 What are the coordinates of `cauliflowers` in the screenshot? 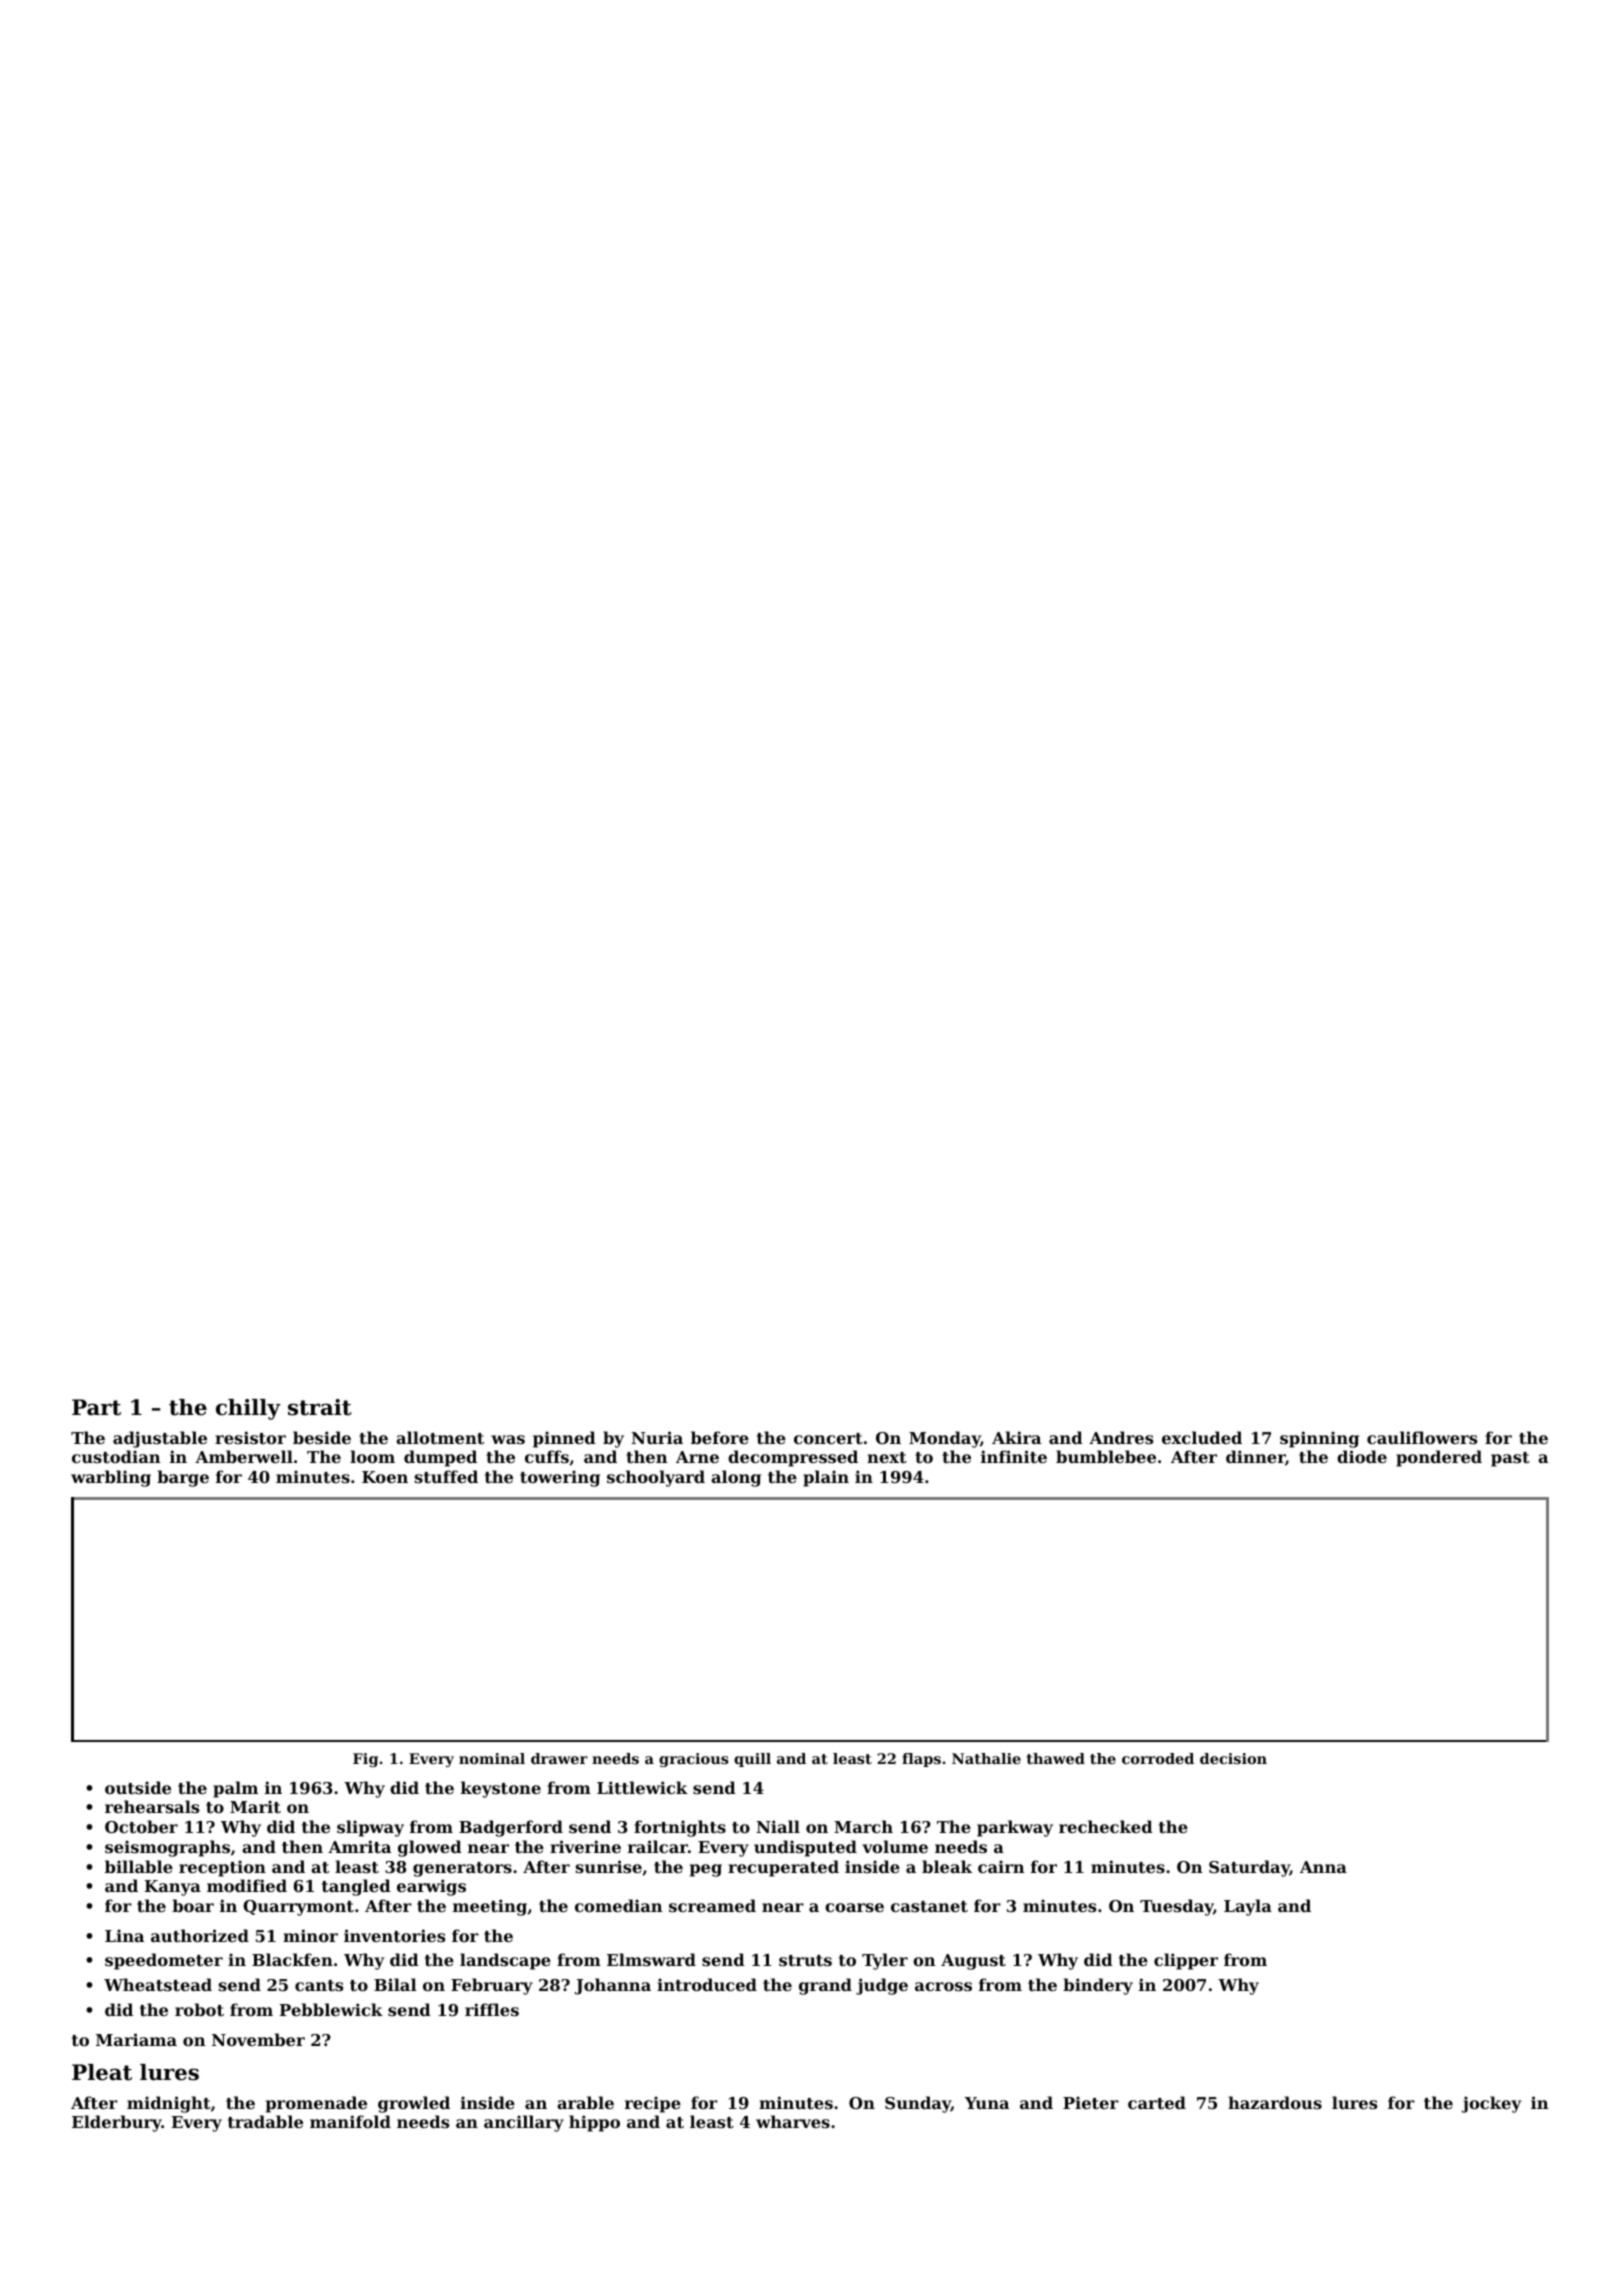 It's located at (1422, 1437).
